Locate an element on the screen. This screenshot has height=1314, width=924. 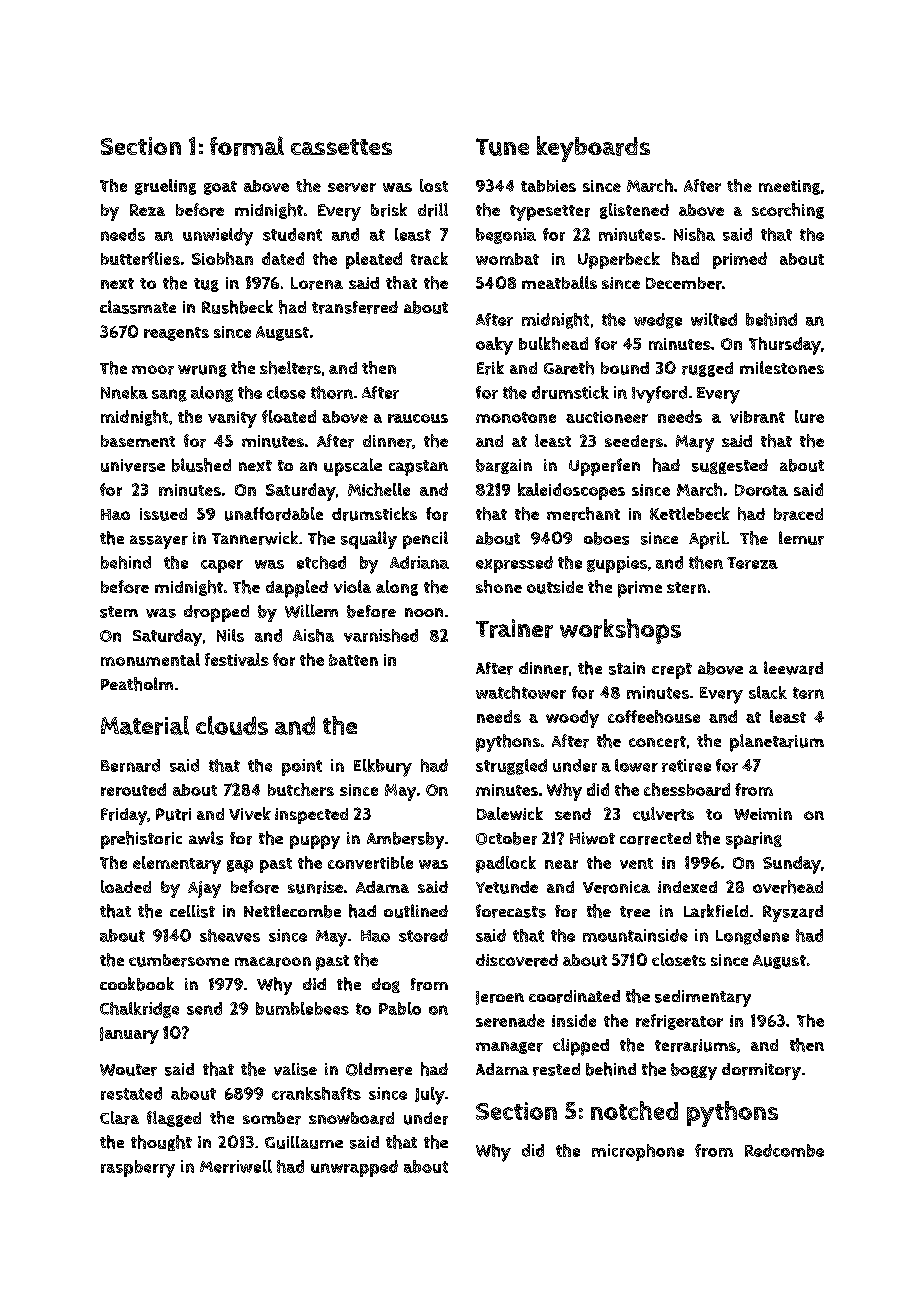
upscale is located at coordinates (353, 467).
